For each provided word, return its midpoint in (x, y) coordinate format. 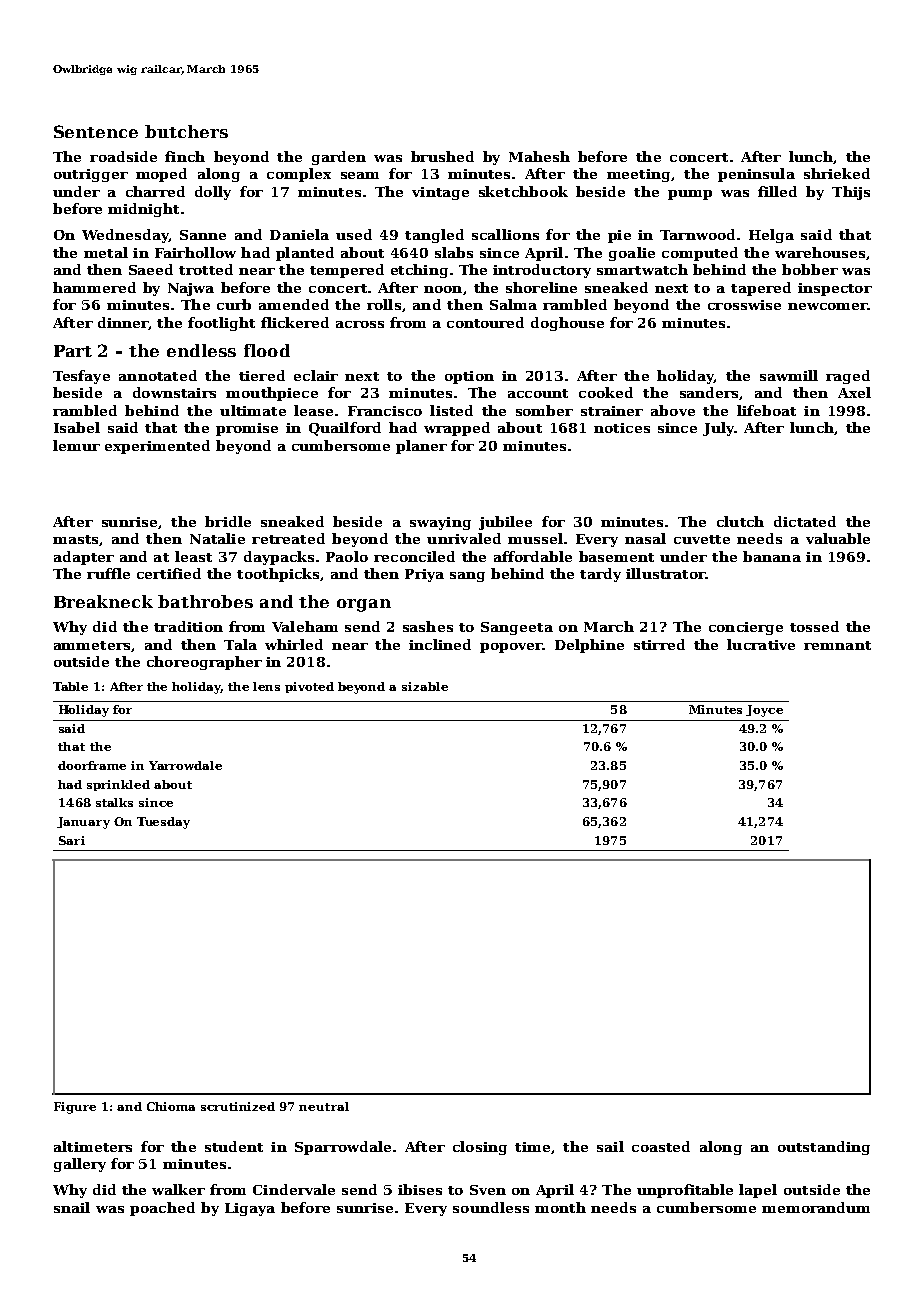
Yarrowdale (185, 765)
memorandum (816, 1207)
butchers (186, 131)
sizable (425, 686)
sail (610, 1146)
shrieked (837, 173)
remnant (837, 645)
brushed (442, 156)
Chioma (171, 1106)
